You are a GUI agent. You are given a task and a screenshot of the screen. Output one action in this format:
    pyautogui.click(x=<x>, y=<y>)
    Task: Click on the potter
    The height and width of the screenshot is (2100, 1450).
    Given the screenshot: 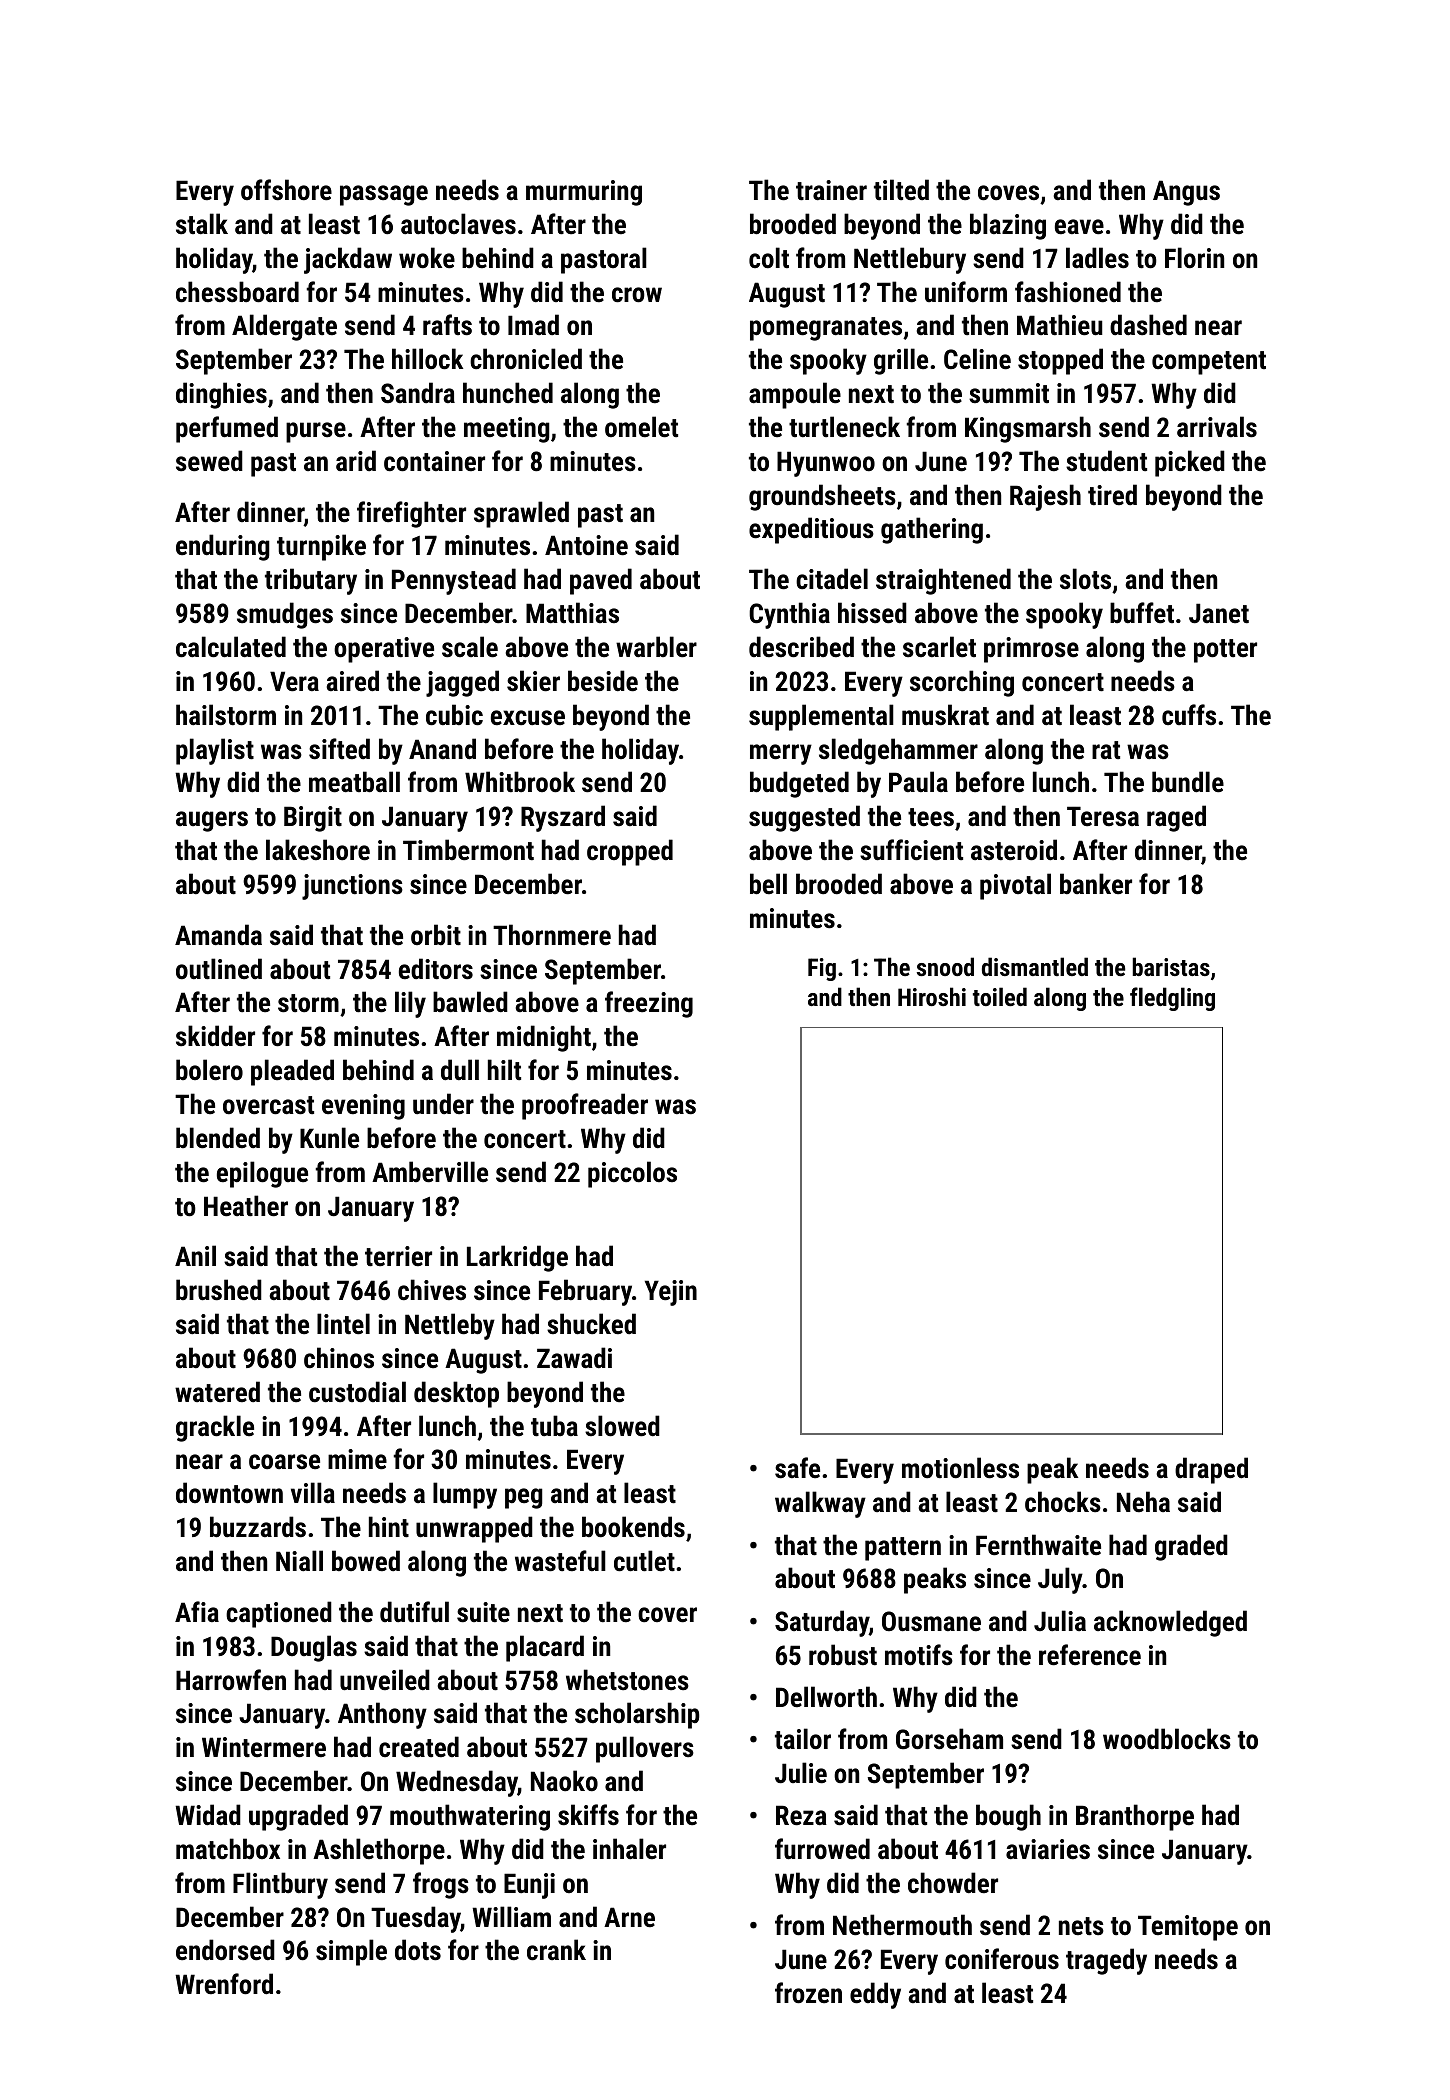 What is the action you would take?
    pyautogui.click(x=1225, y=651)
